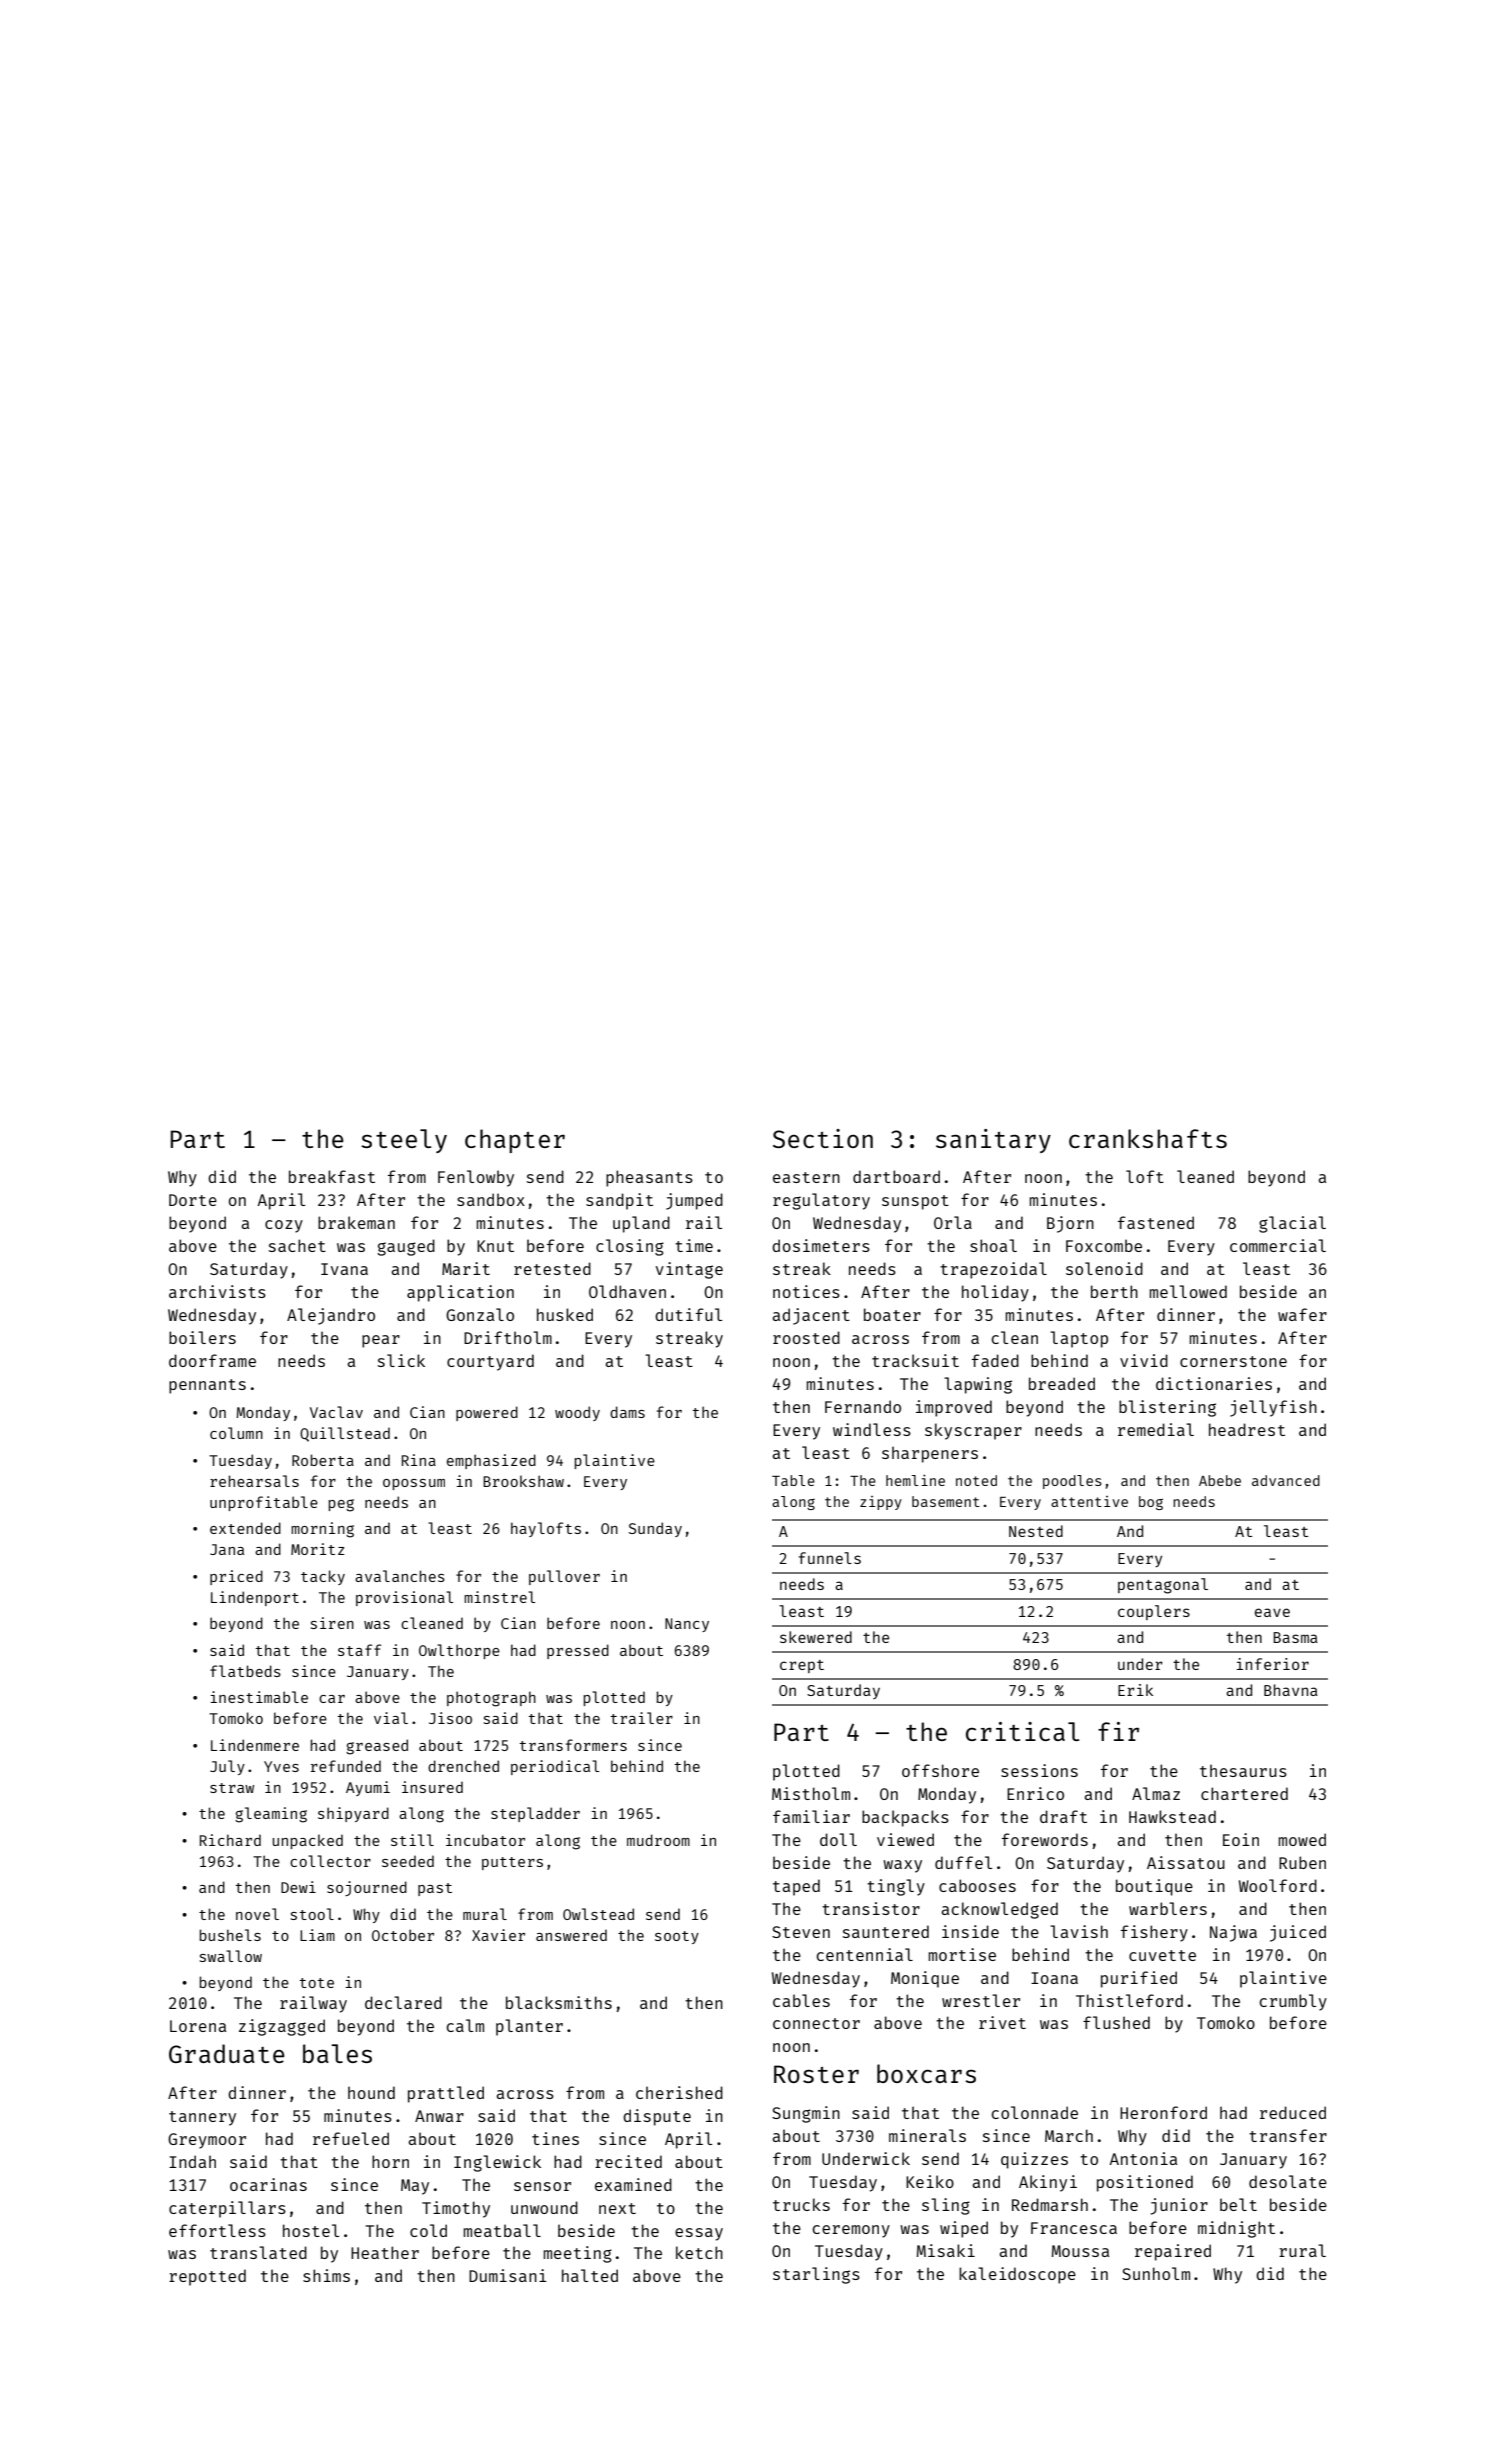 Image resolution: width=1496 pixels, height=2464 pixels. Describe the element at coordinates (337, 2053) in the page. I see `bales` at that location.
